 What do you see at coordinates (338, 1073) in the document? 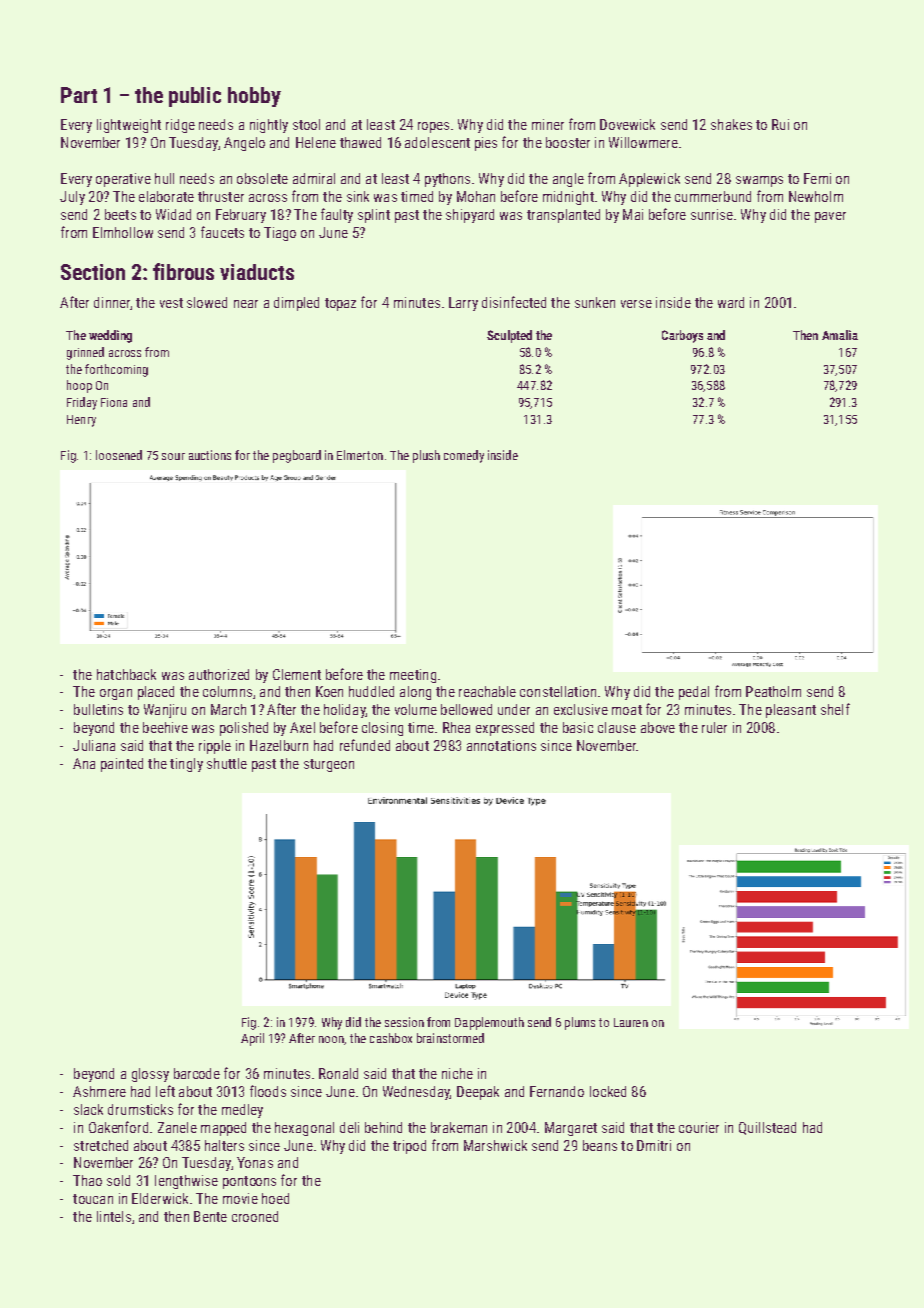
I see `Ronald` at bounding box center [338, 1073].
